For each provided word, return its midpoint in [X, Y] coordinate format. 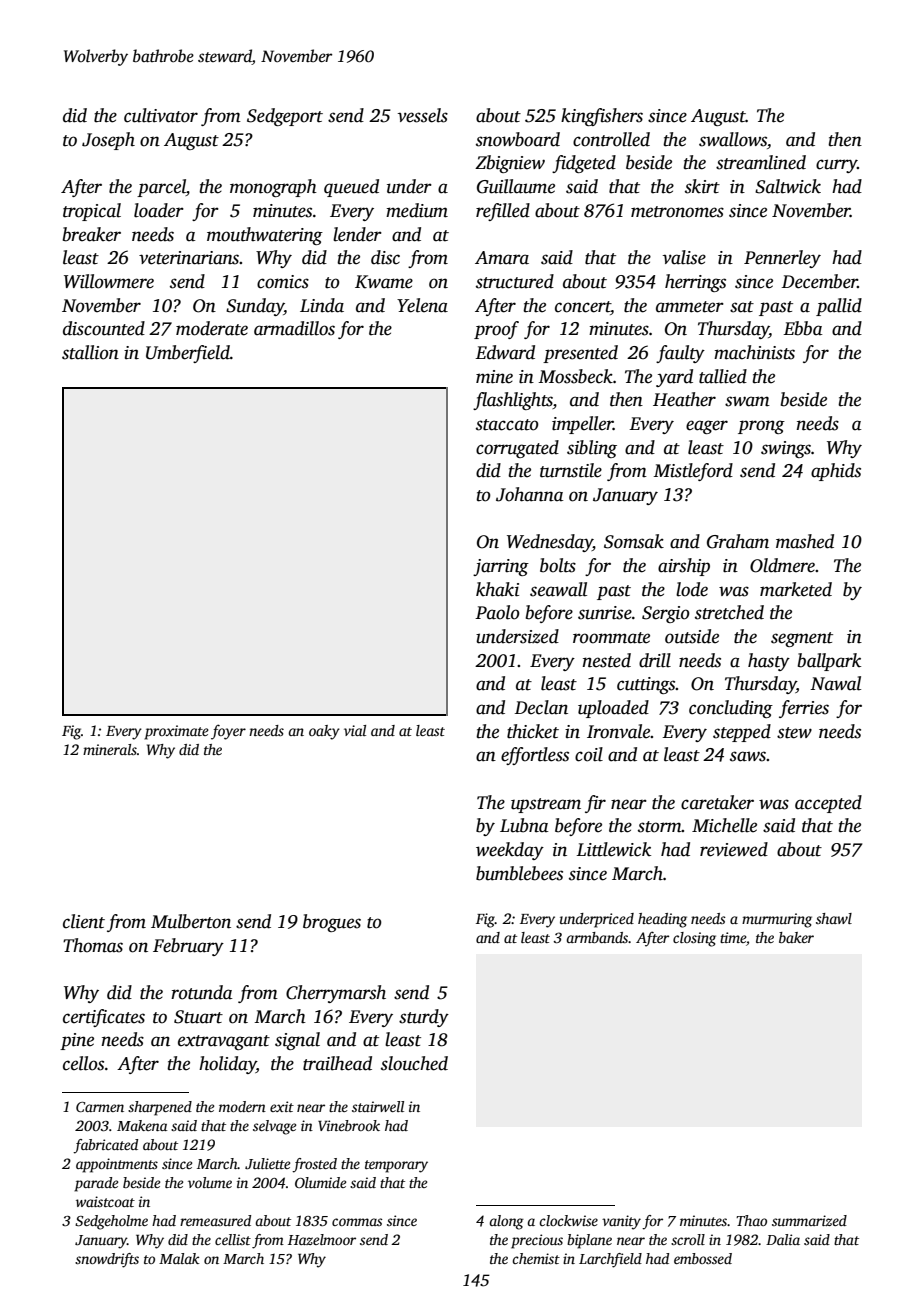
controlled [611, 139]
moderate [212, 328]
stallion [90, 352]
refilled [503, 212]
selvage [274, 1127]
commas [357, 1222]
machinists [754, 352]
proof [496, 330]
